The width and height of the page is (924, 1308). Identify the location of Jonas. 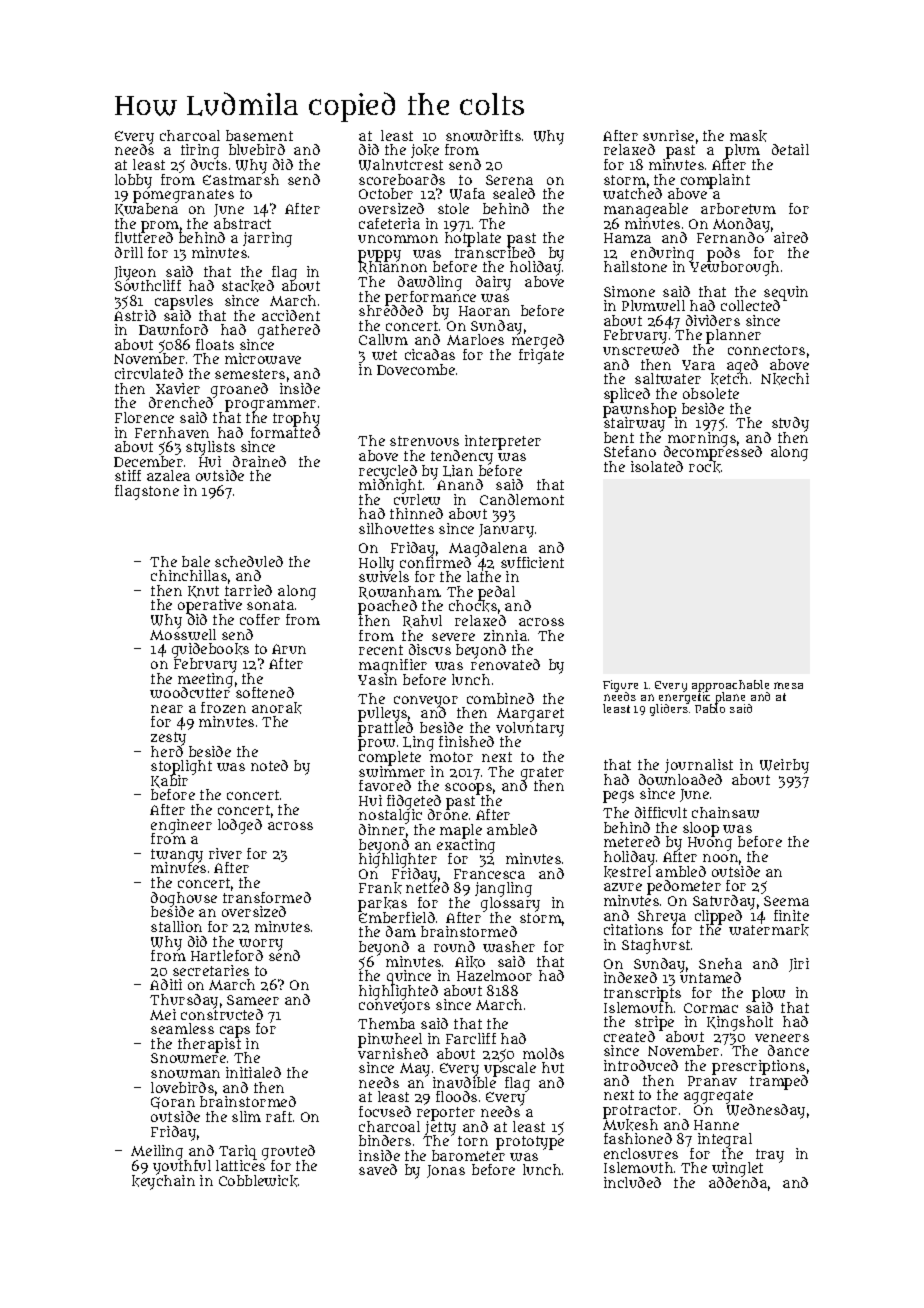
(446, 1171).
